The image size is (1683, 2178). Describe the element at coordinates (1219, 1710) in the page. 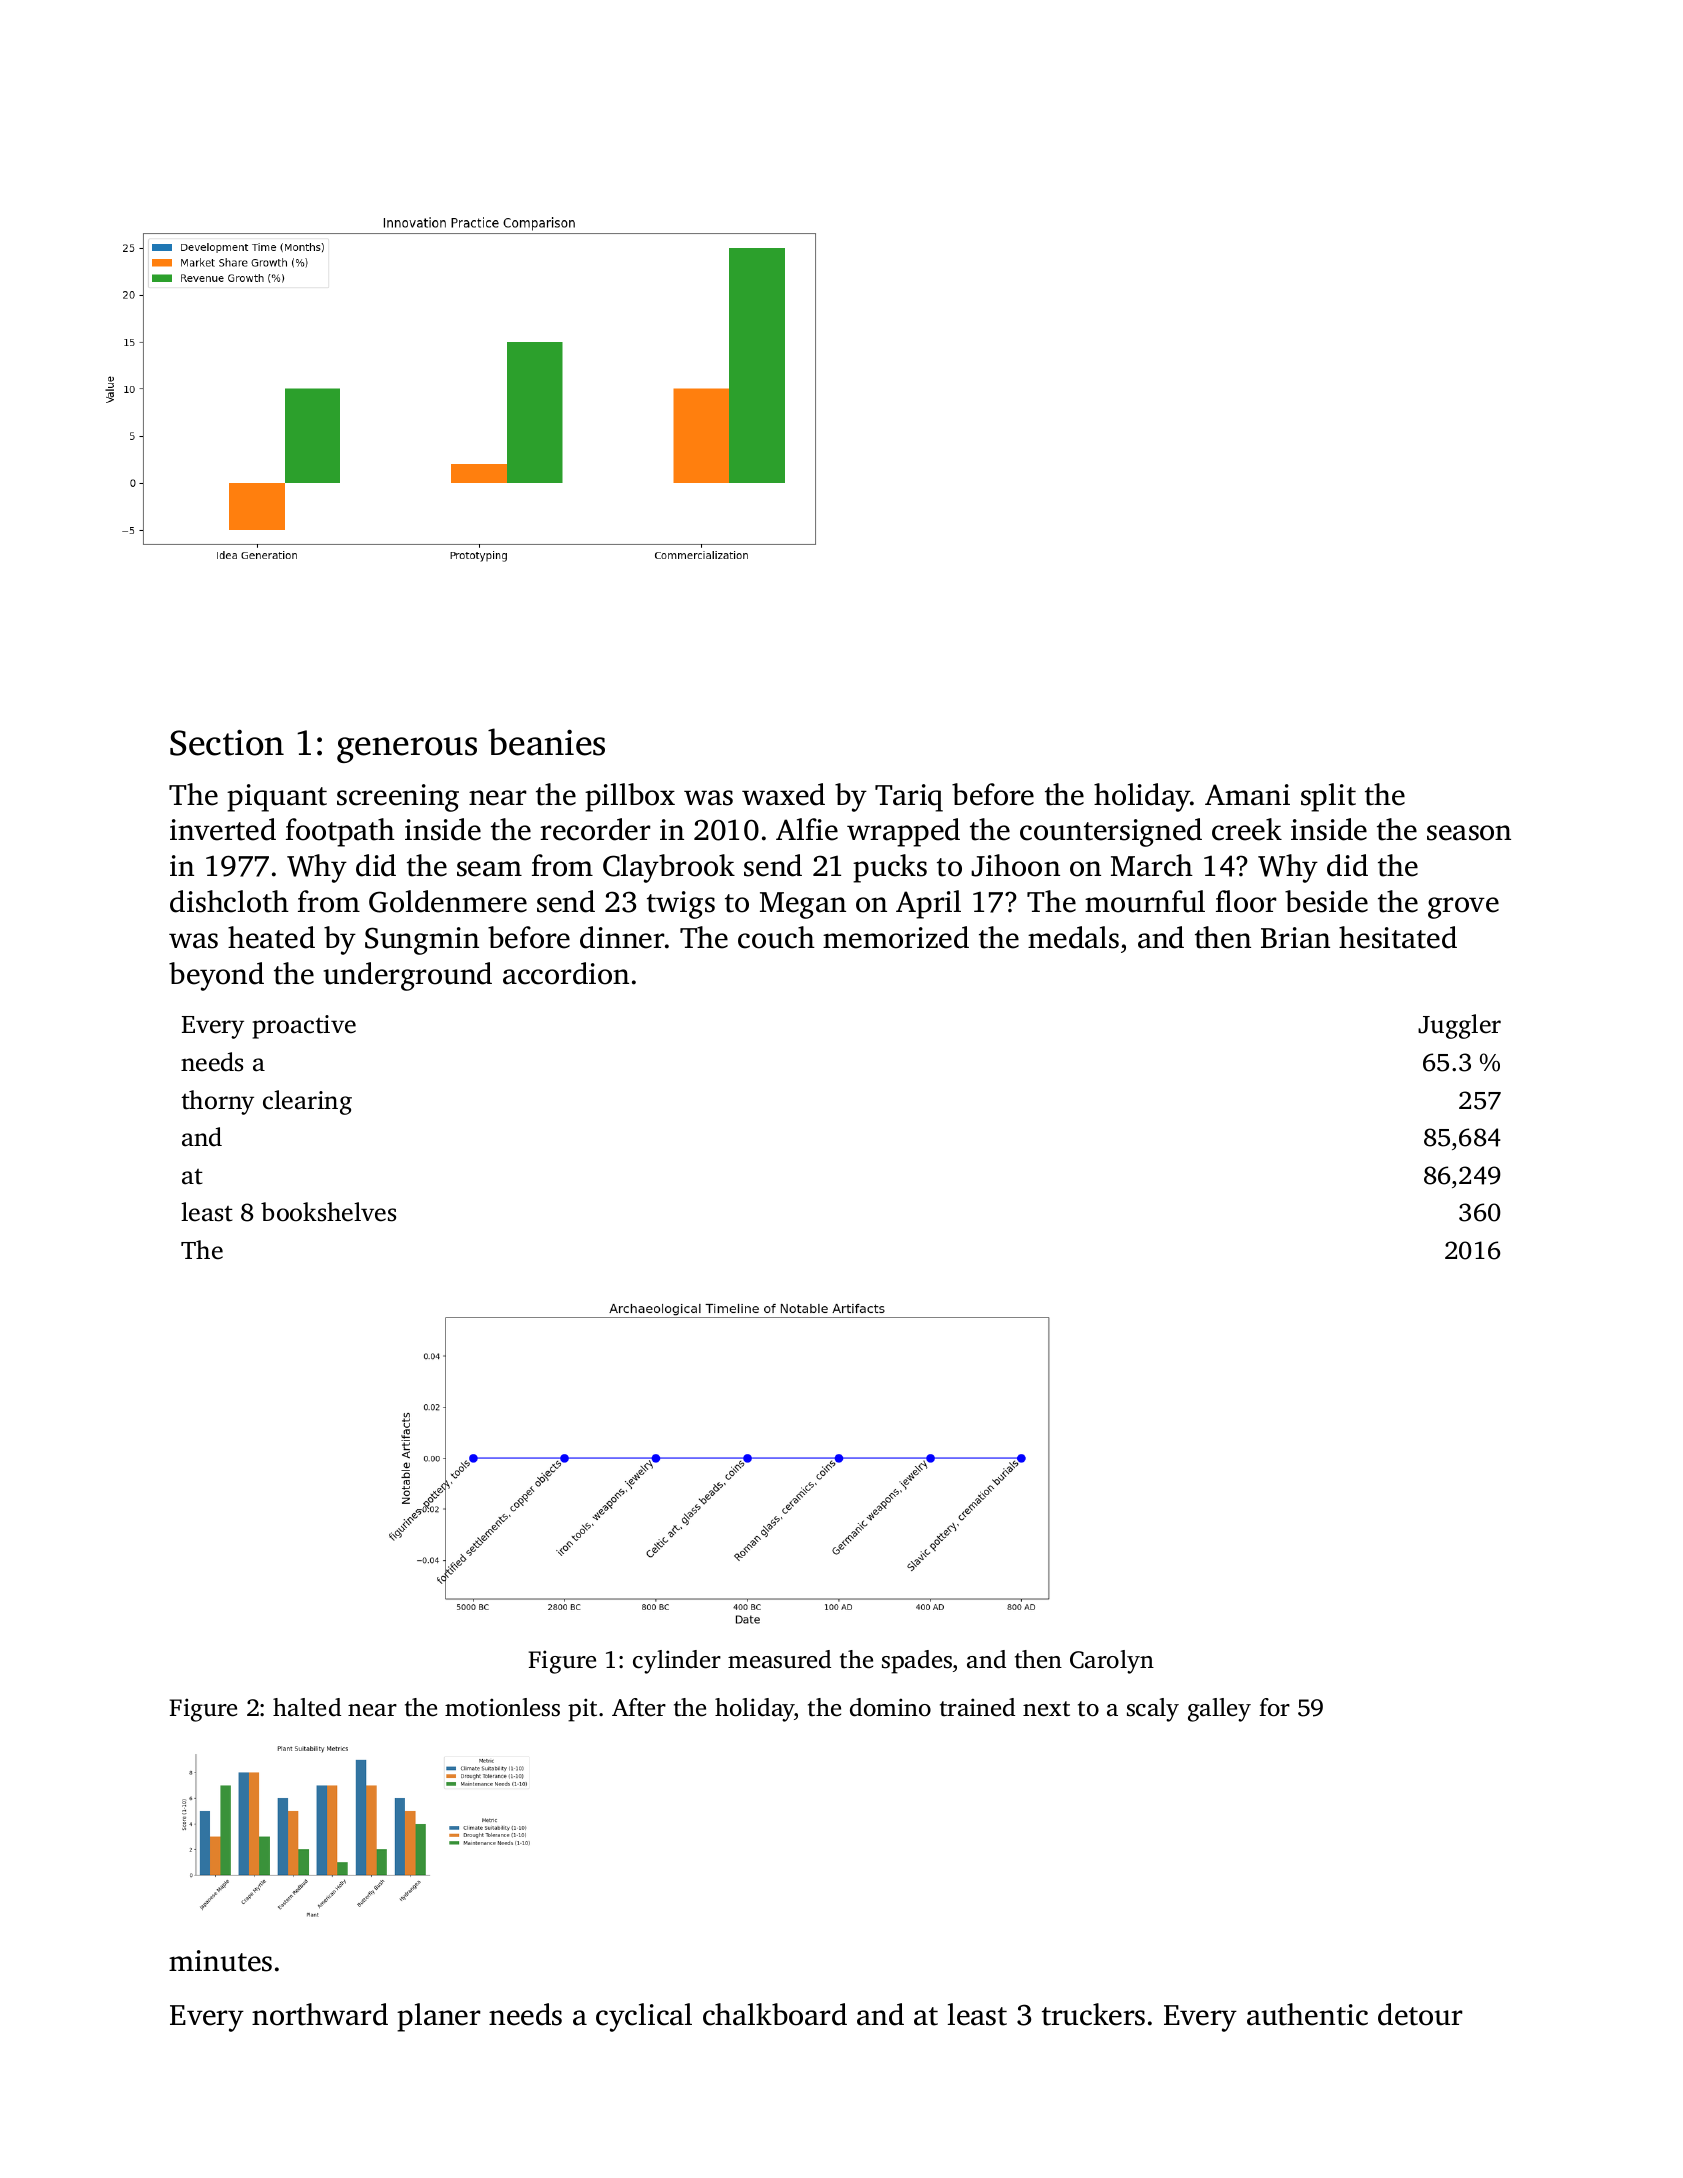

I see `galley` at that location.
